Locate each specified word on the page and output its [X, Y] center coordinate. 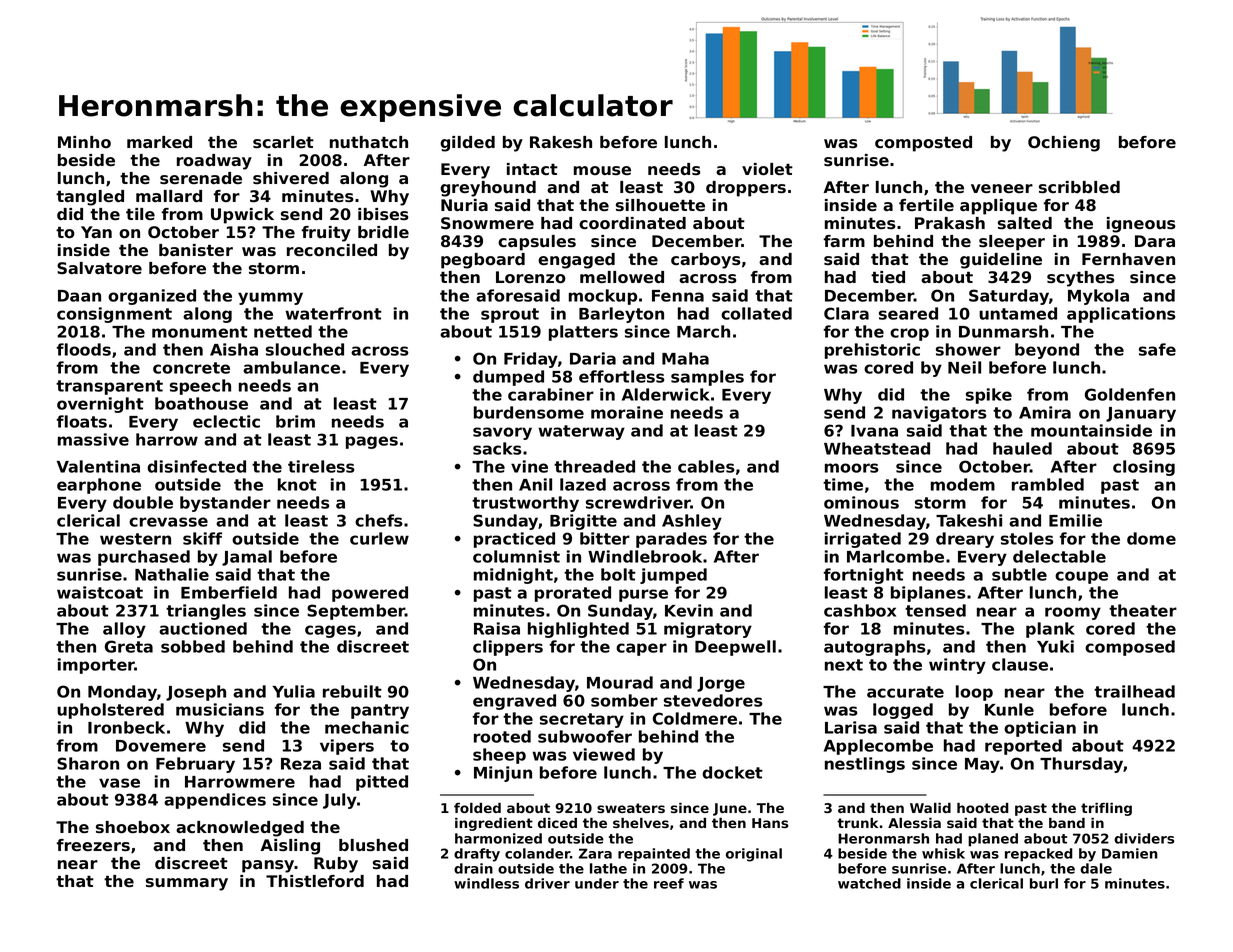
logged [903, 711]
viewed [604, 754]
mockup [603, 297]
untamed [1018, 313]
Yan [96, 232]
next [844, 665]
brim [295, 421]
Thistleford [315, 881]
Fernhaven [1128, 259]
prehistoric [872, 351]
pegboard [483, 261]
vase [119, 783]
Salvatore [99, 268]
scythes [1081, 279]
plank [1050, 630]
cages [330, 631]
